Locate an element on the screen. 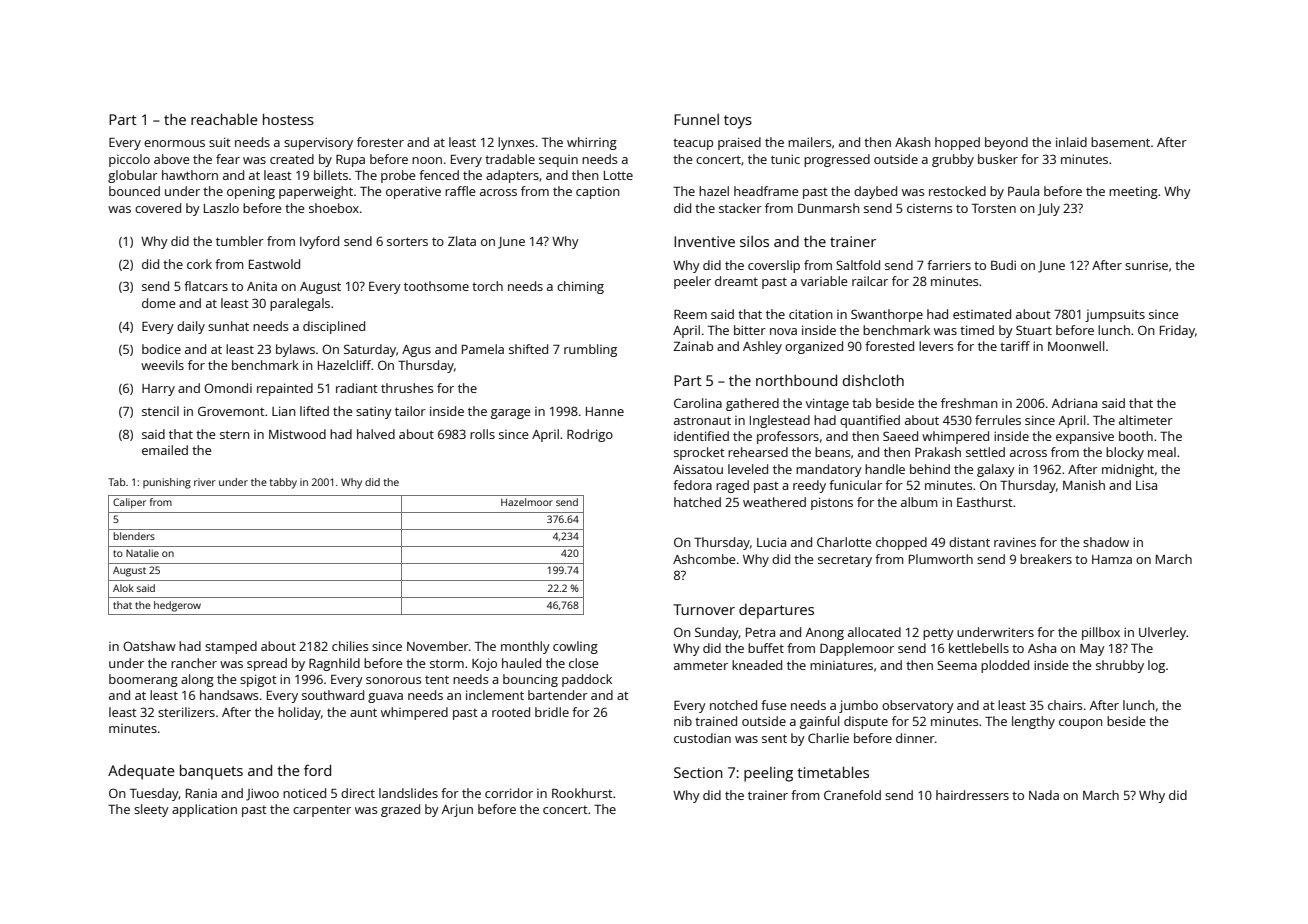 The height and width of the screenshot is (924, 1308). adapters is located at coordinates (512, 176).
